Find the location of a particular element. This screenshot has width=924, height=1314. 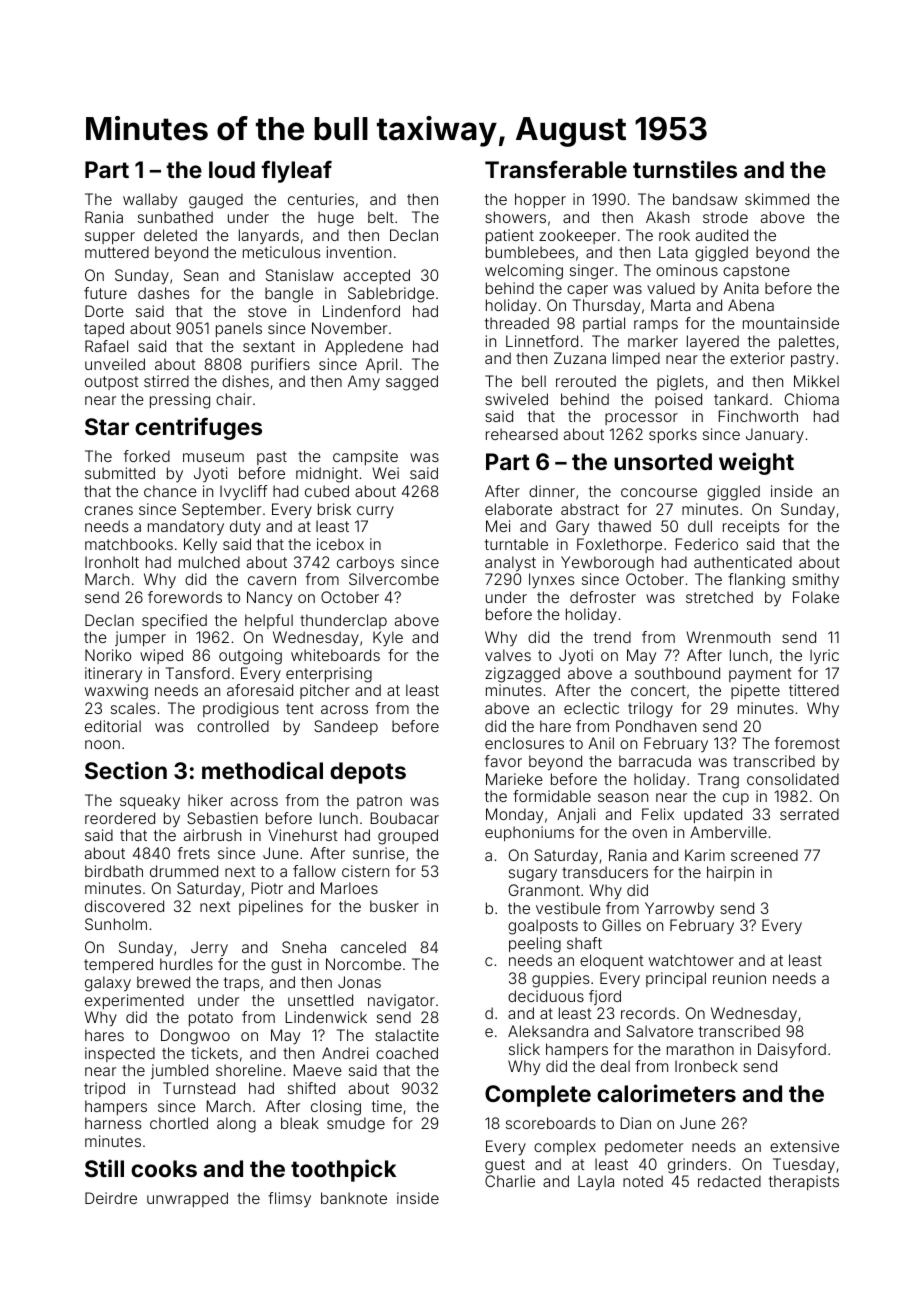

showers is located at coordinates (515, 217).
